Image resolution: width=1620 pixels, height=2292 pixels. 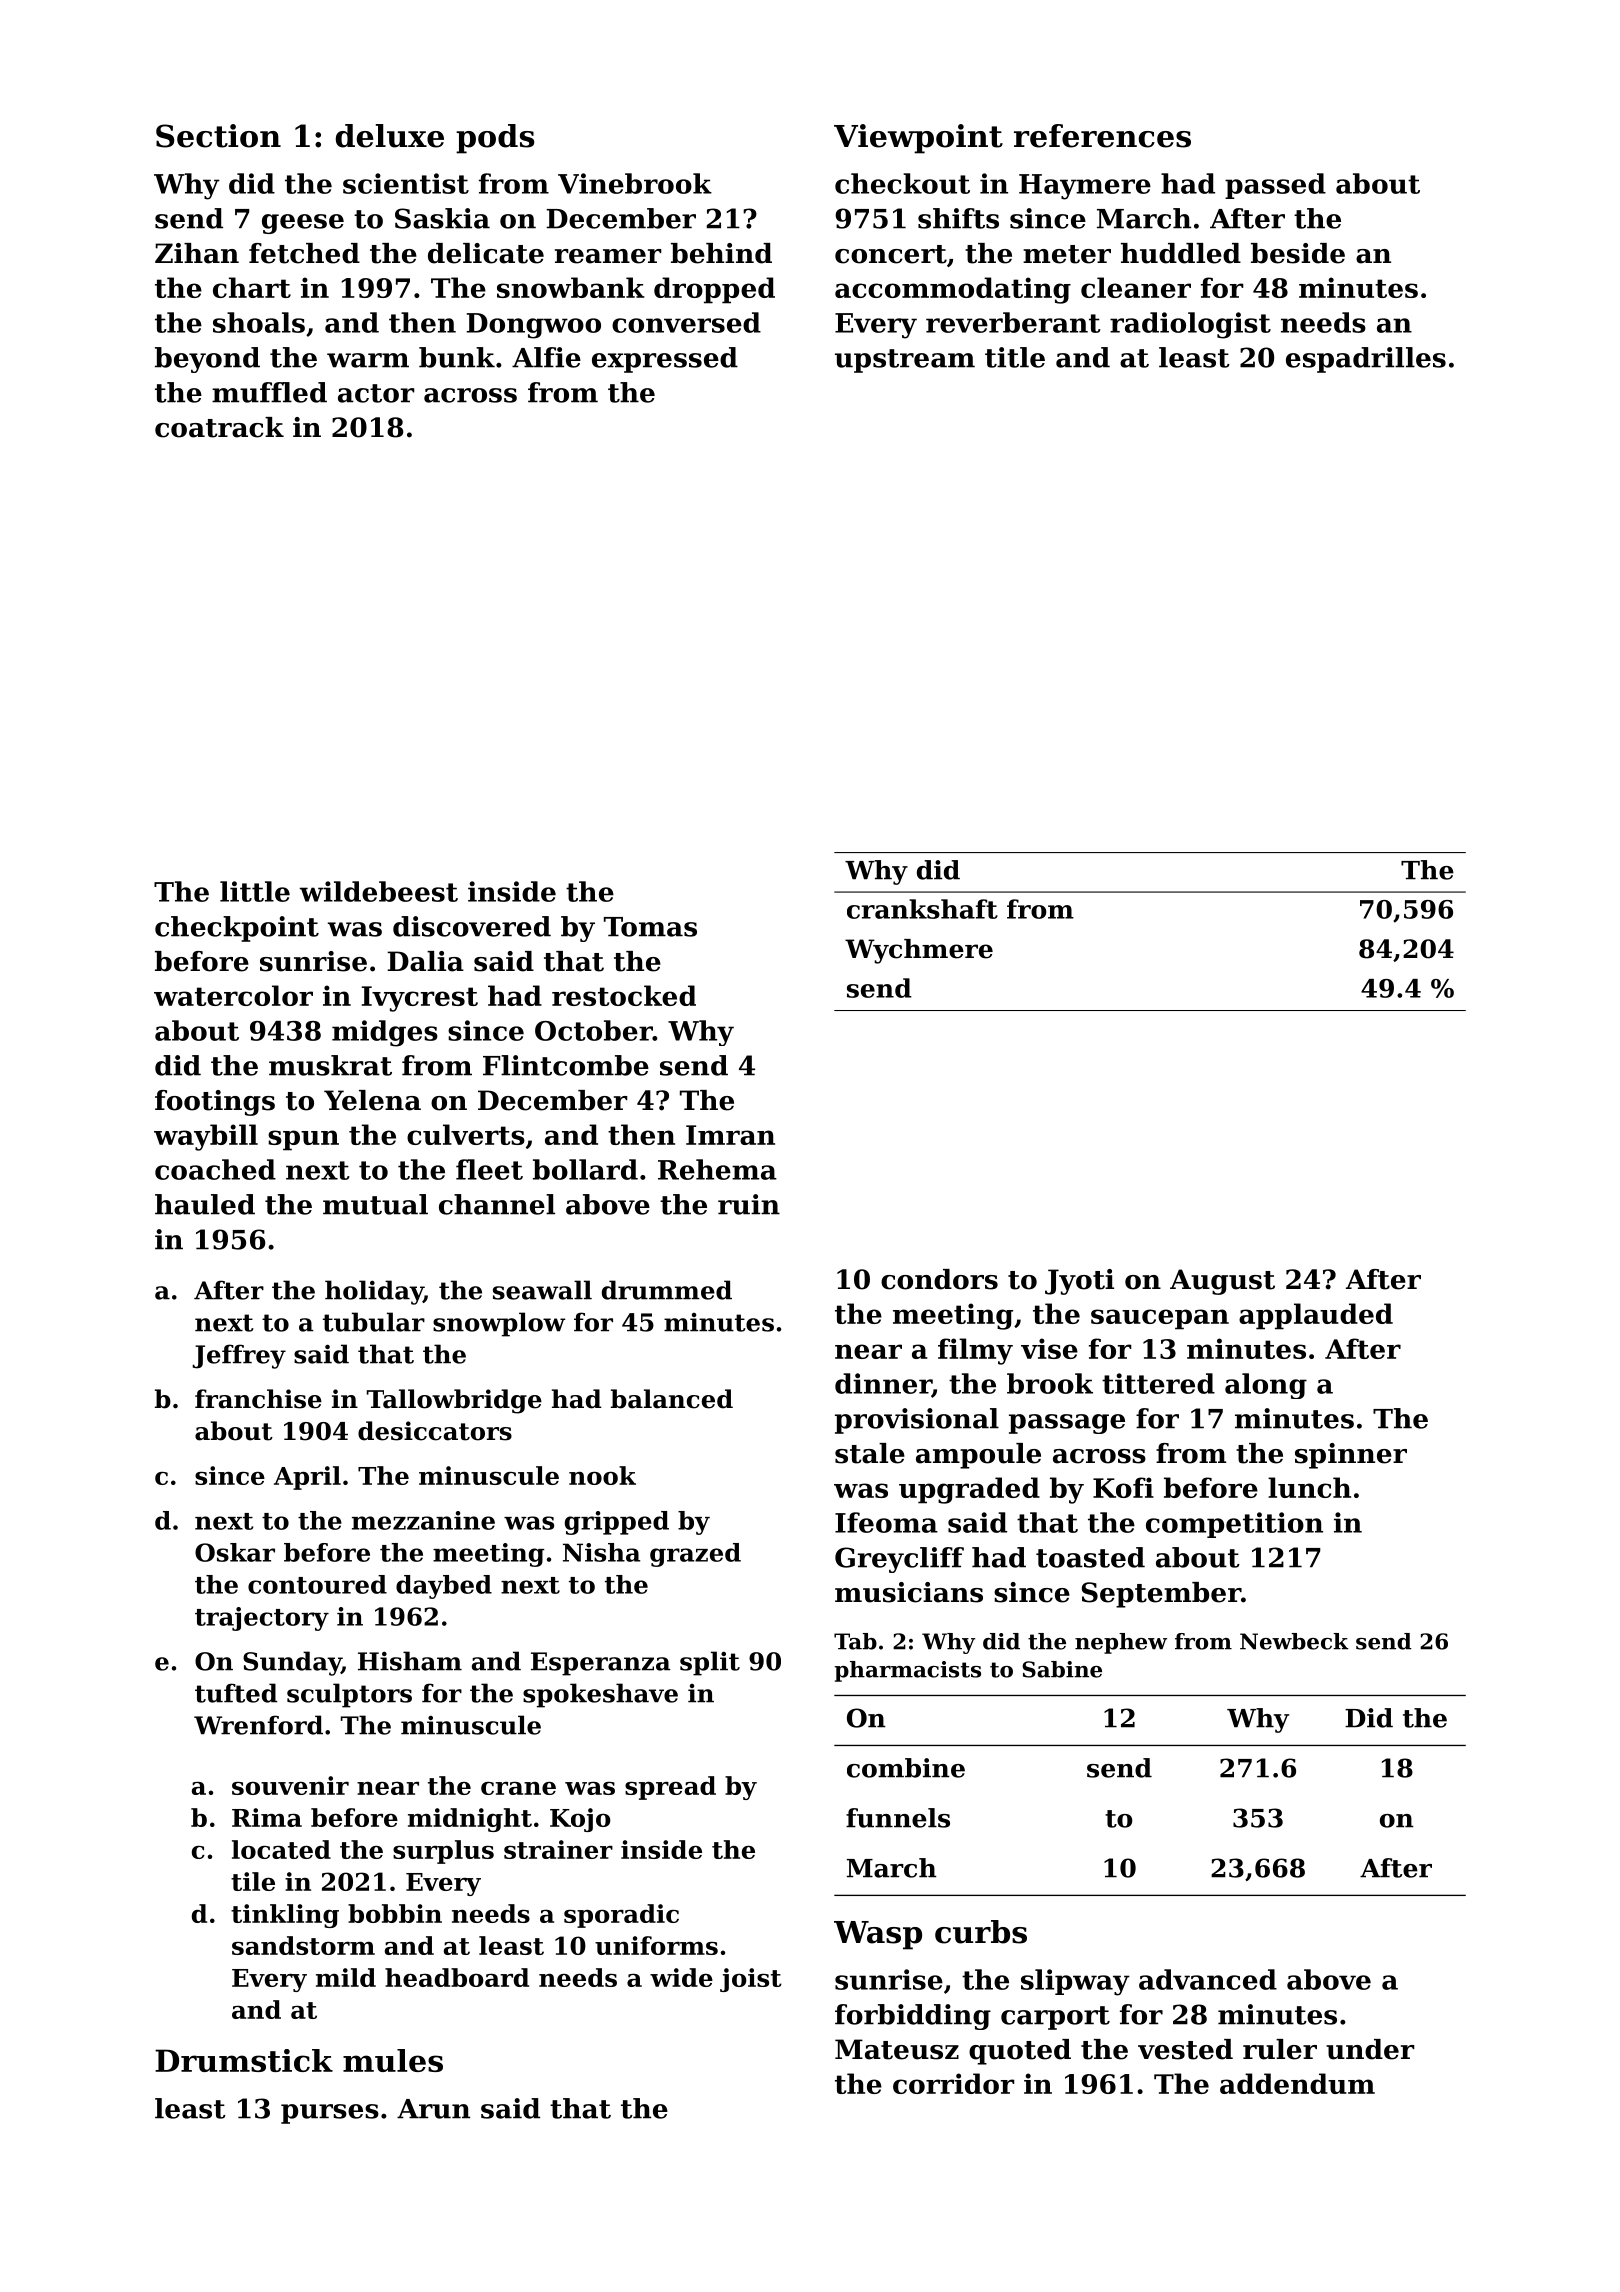 I want to click on dinner, so click(x=883, y=1384).
